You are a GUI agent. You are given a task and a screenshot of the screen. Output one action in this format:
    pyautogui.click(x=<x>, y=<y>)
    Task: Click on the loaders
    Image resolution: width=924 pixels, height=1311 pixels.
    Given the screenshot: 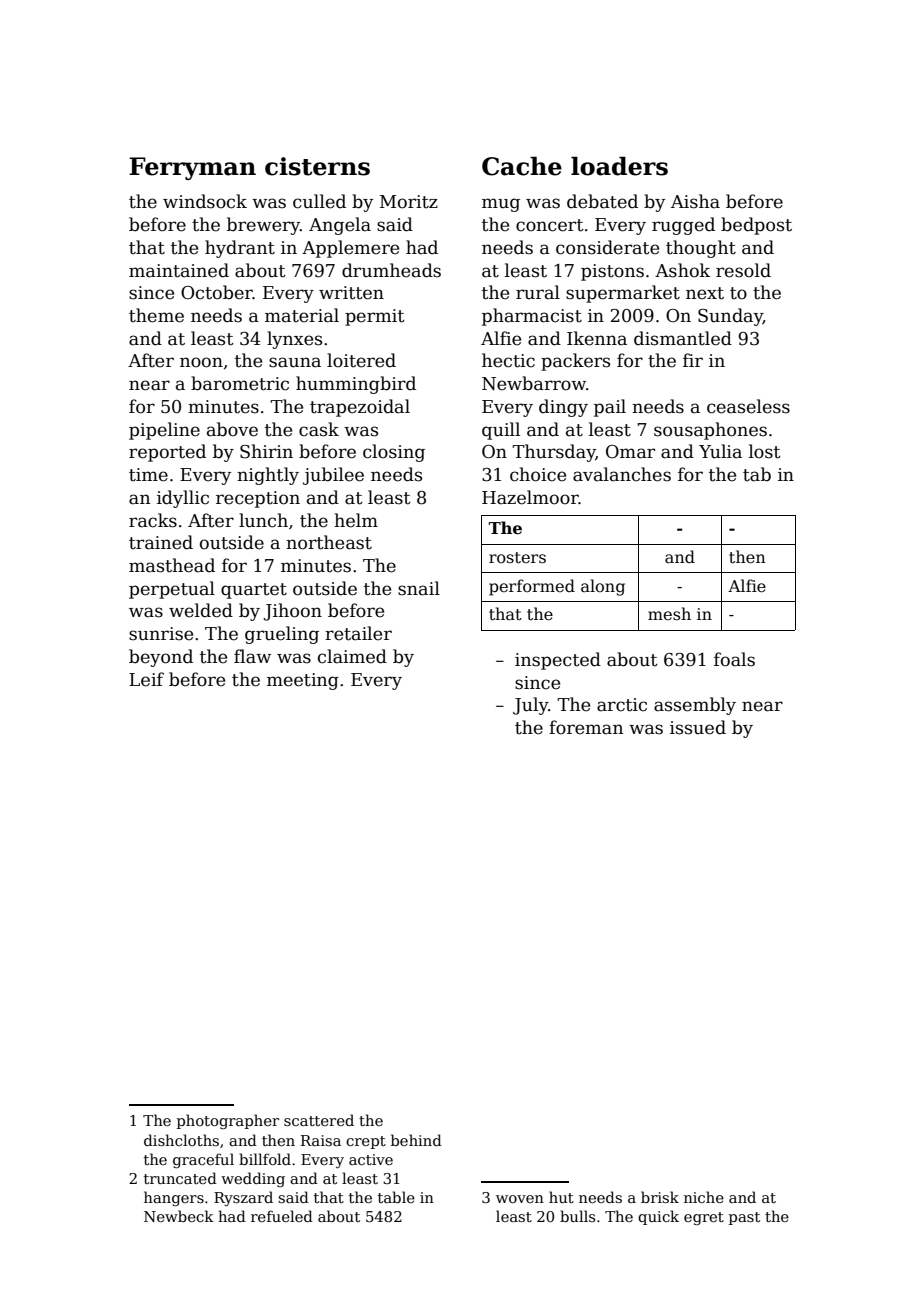 What is the action you would take?
    pyautogui.click(x=619, y=166)
